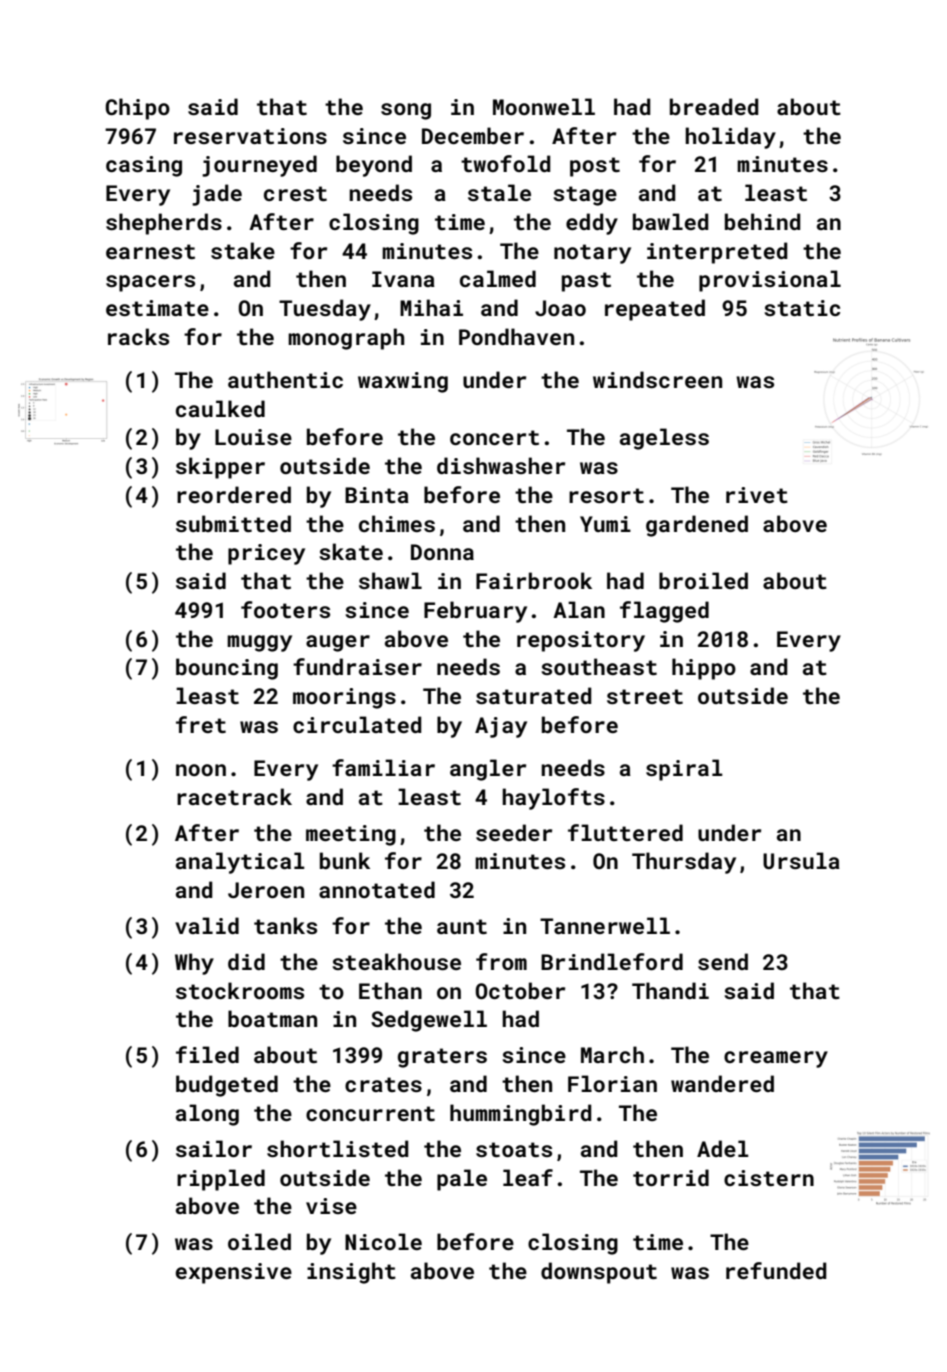 The image size is (947, 1372). What do you see at coordinates (233, 523) in the document?
I see `submitted` at bounding box center [233, 523].
